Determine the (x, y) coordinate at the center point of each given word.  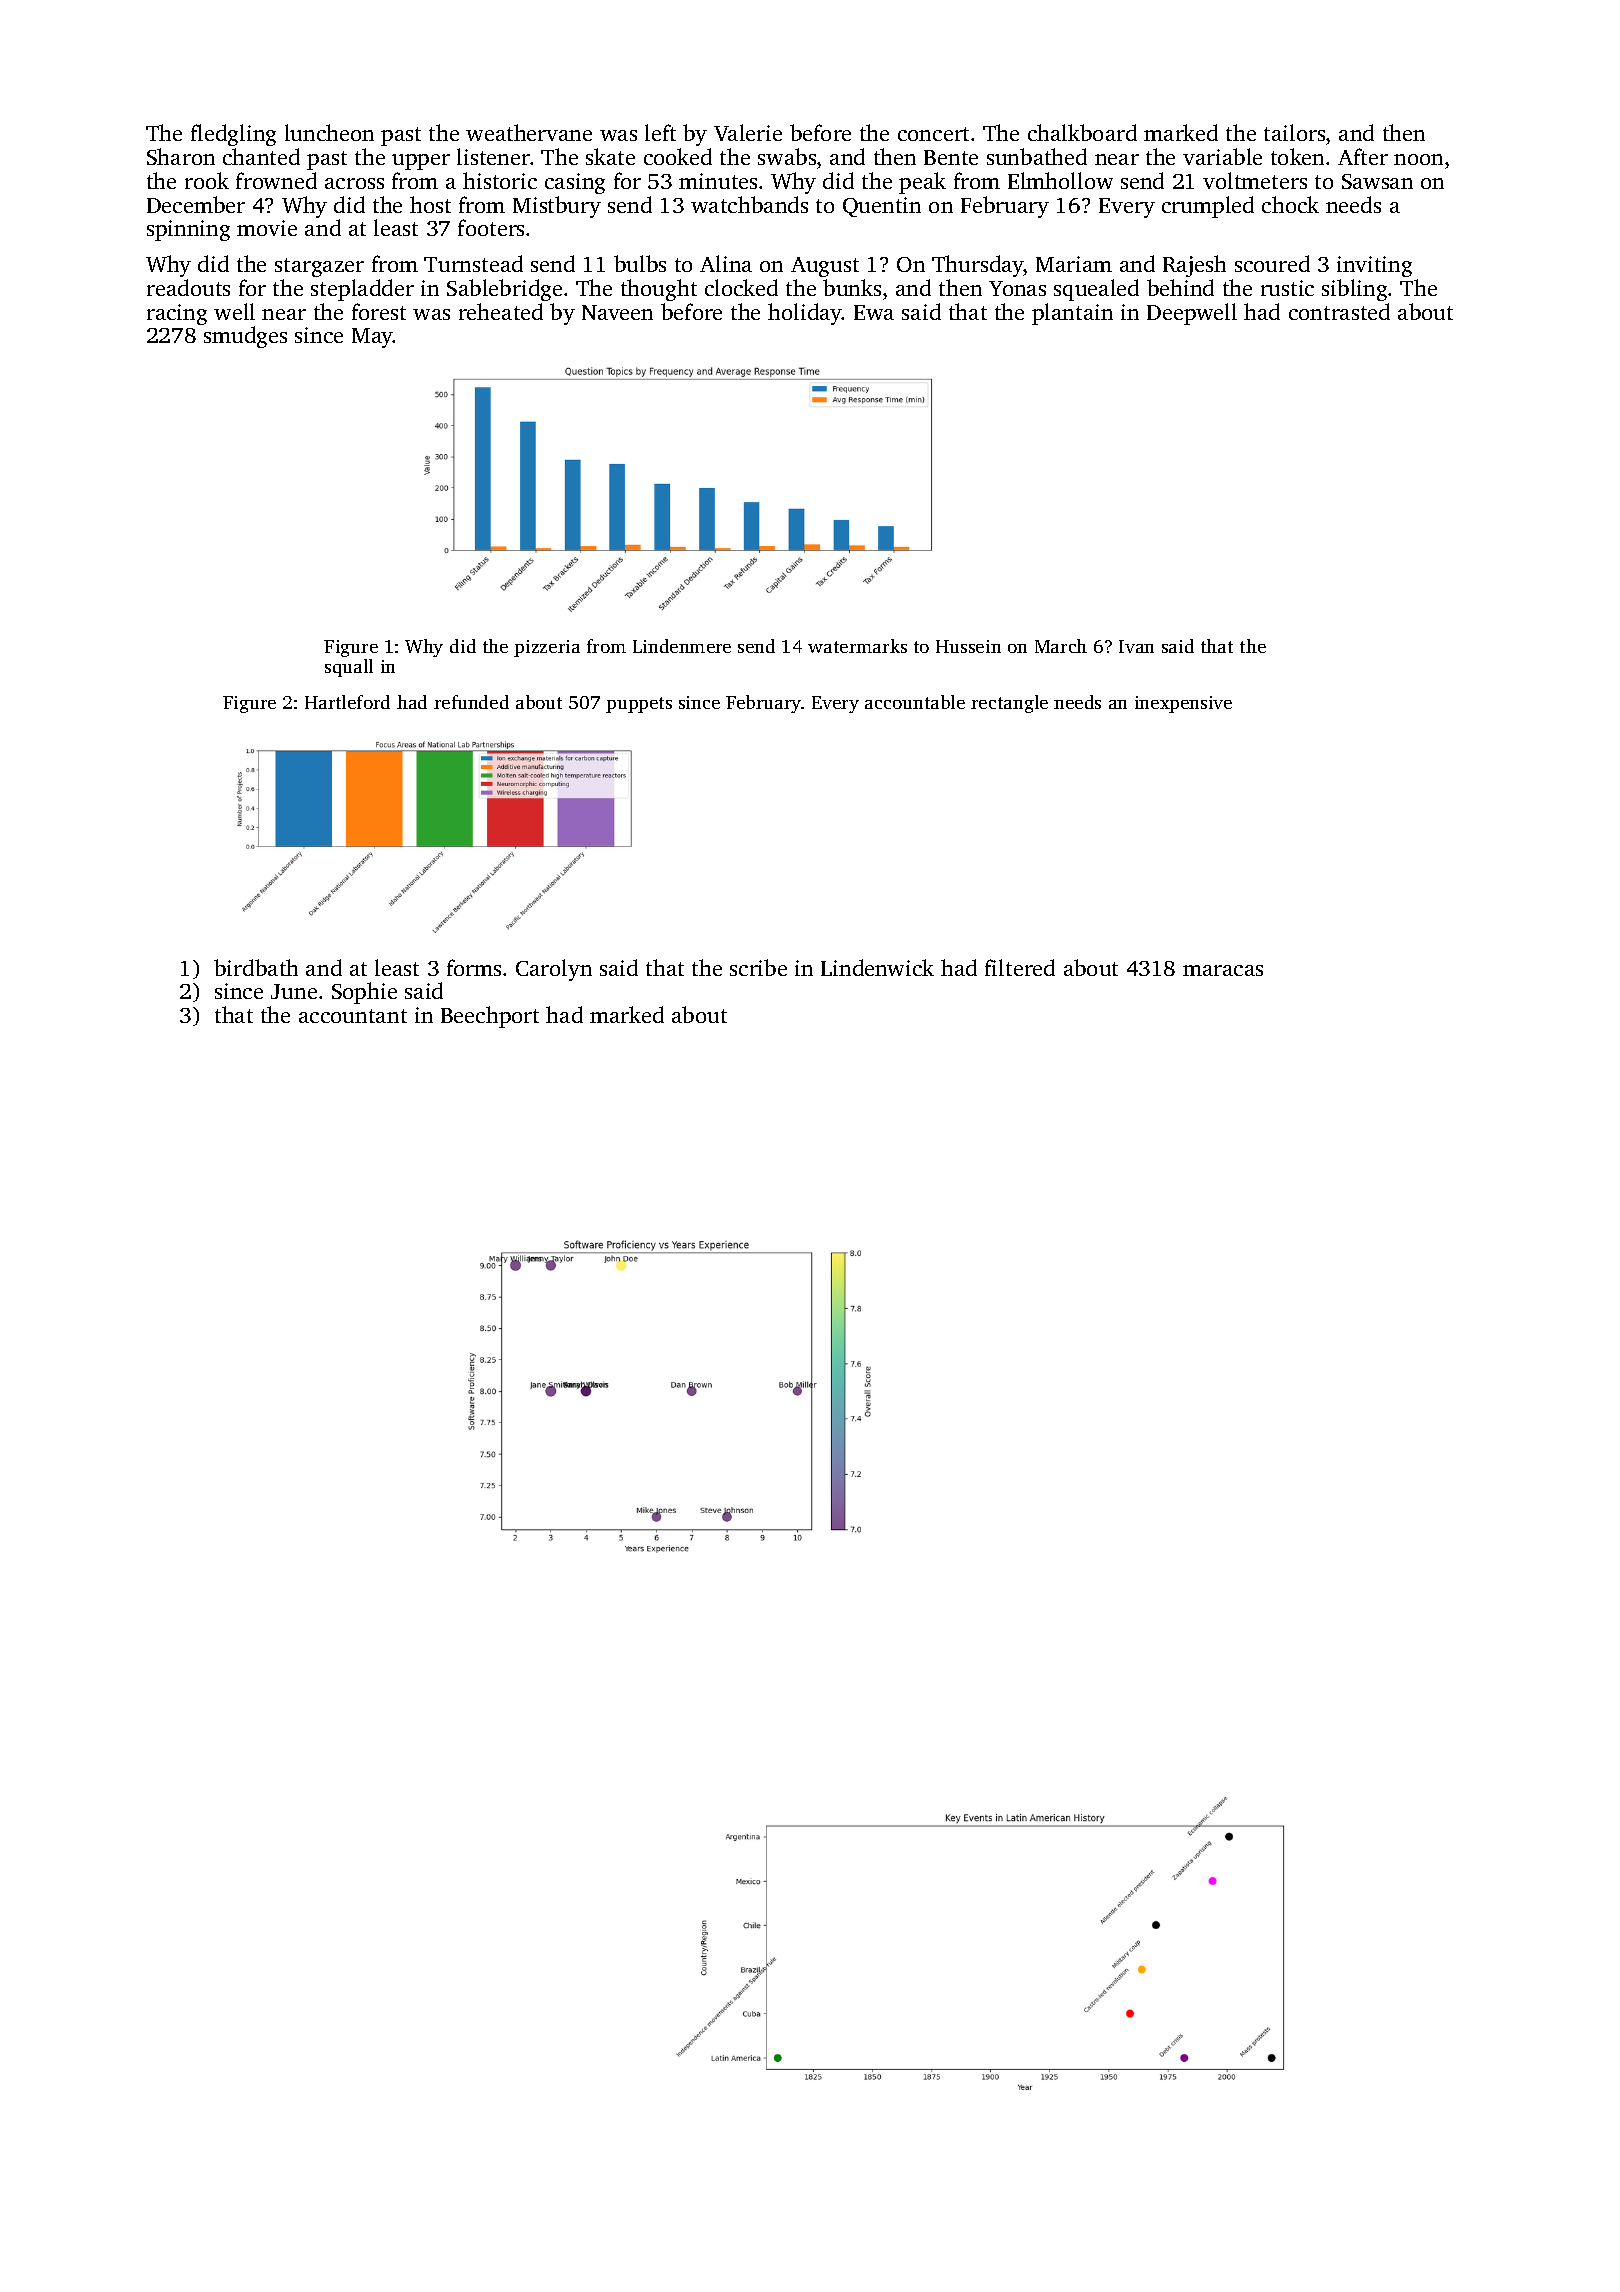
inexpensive (1183, 704)
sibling (1354, 290)
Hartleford (347, 702)
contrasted (1339, 311)
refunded (471, 702)
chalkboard (1082, 132)
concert (933, 134)
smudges (245, 337)
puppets (639, 705)
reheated (501, 311)
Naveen (617, 312)
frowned (276, 180)
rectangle (1009, 704)
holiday (805, 314)
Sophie (364, 993)
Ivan (1136, 646)
